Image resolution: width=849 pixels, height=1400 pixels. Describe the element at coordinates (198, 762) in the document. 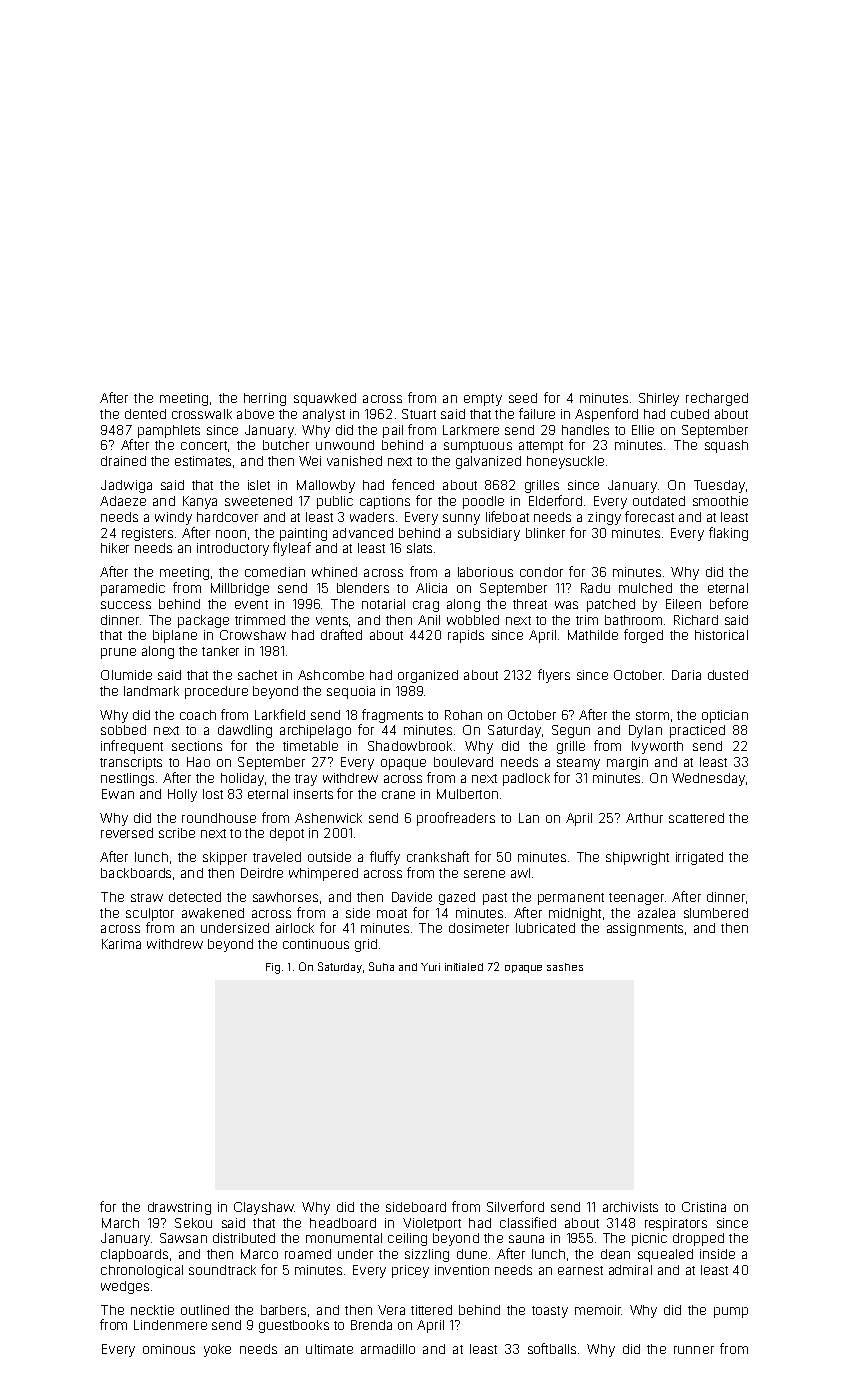

I see `Hao` at that location.
